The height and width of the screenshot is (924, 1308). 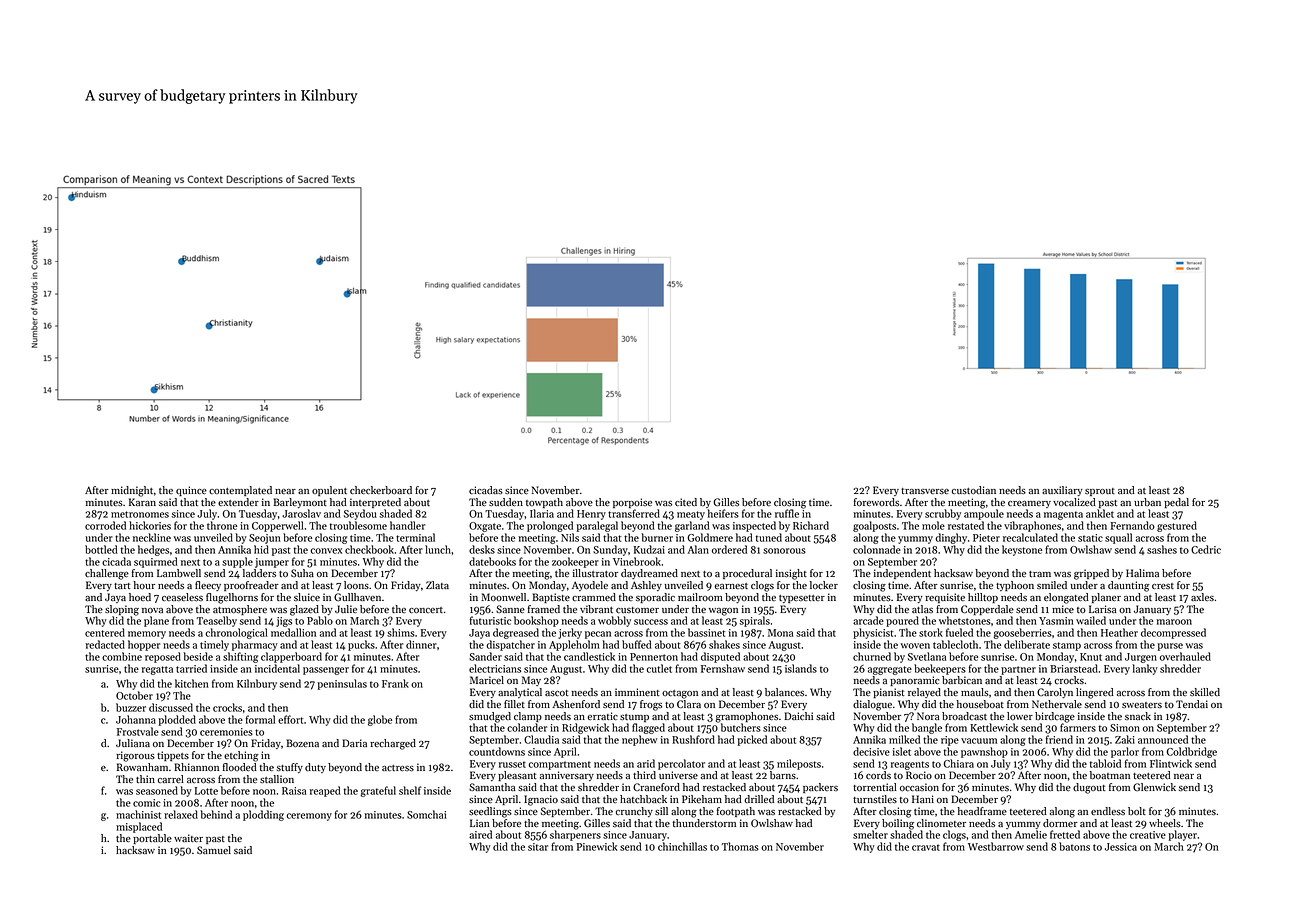 What do you see at coordinates (1022, 550) in the screenshot?
I see `keystone` at bounding box center [1022, 550].
